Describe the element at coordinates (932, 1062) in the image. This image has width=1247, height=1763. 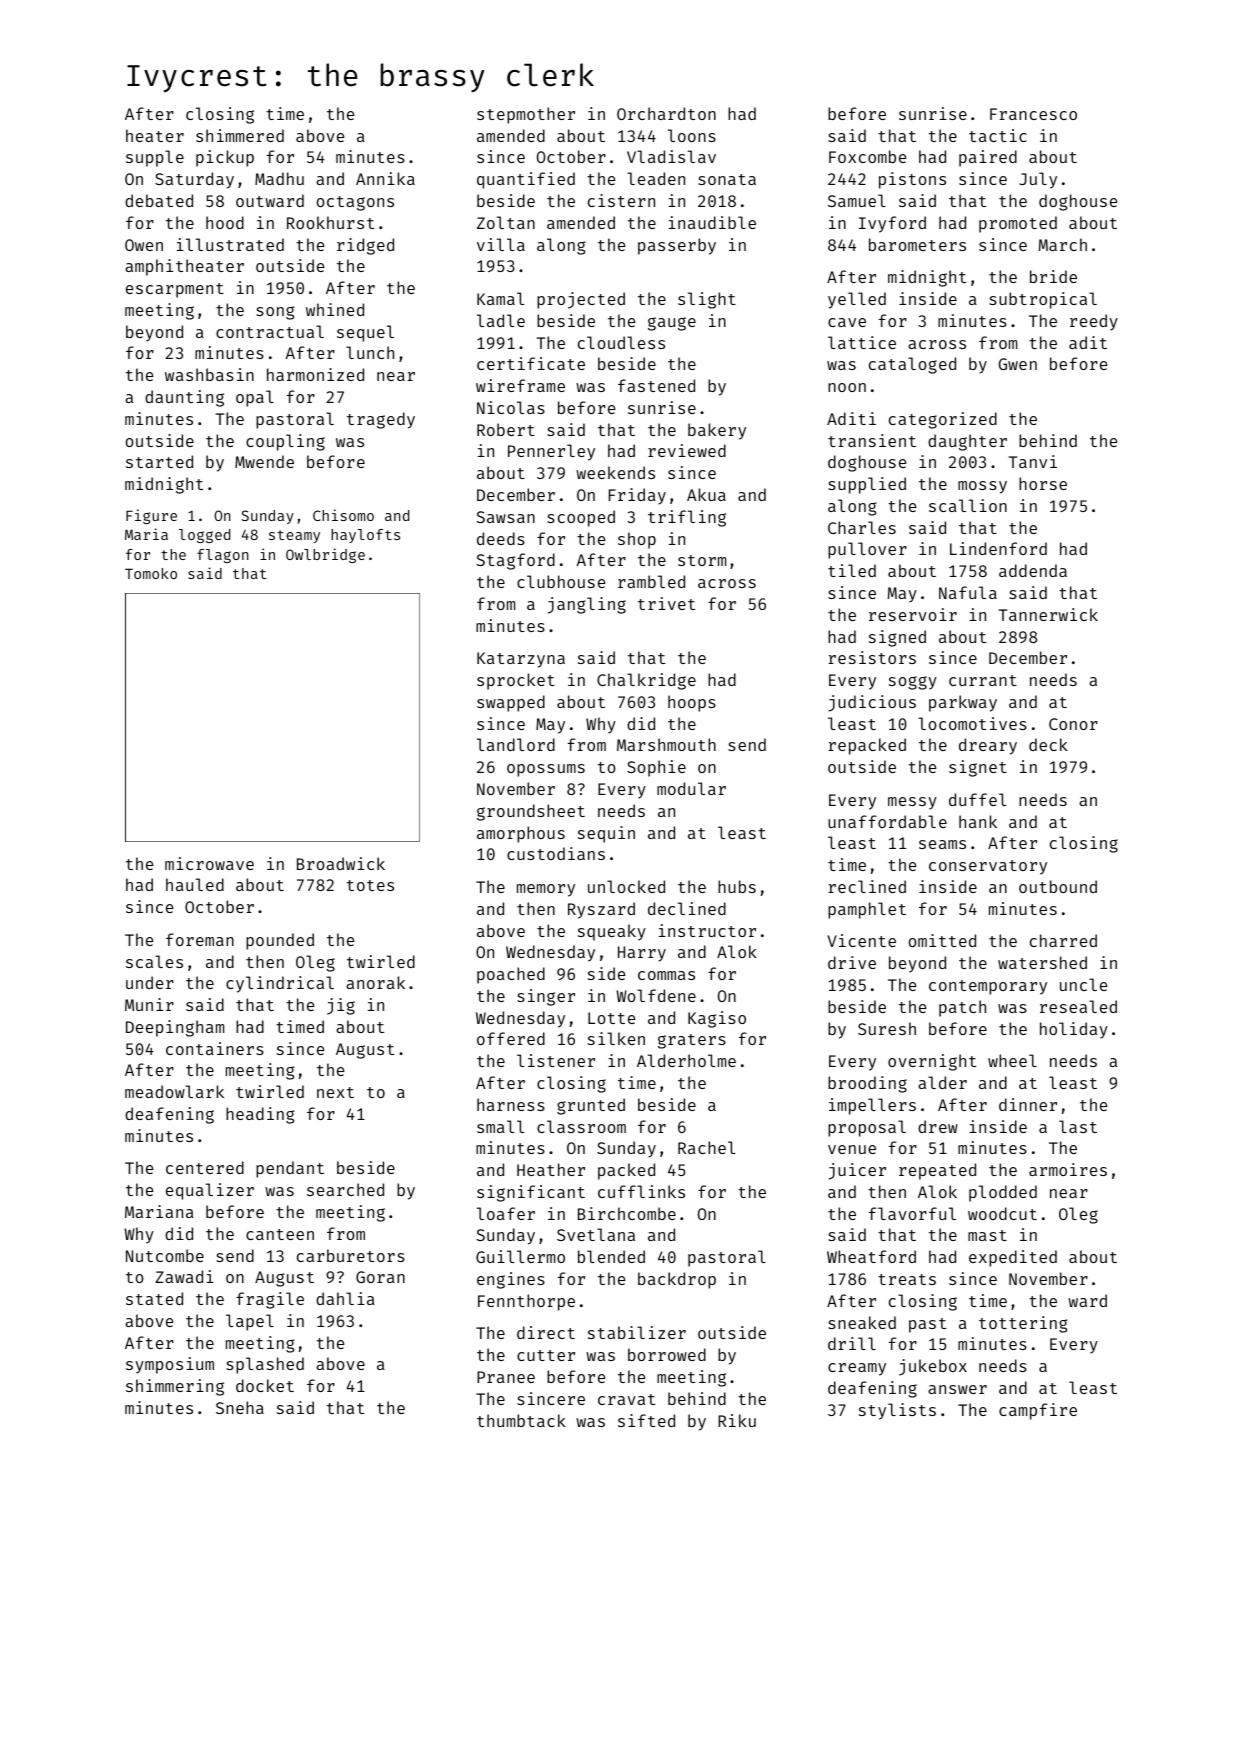
I see `overnight` at that location.
